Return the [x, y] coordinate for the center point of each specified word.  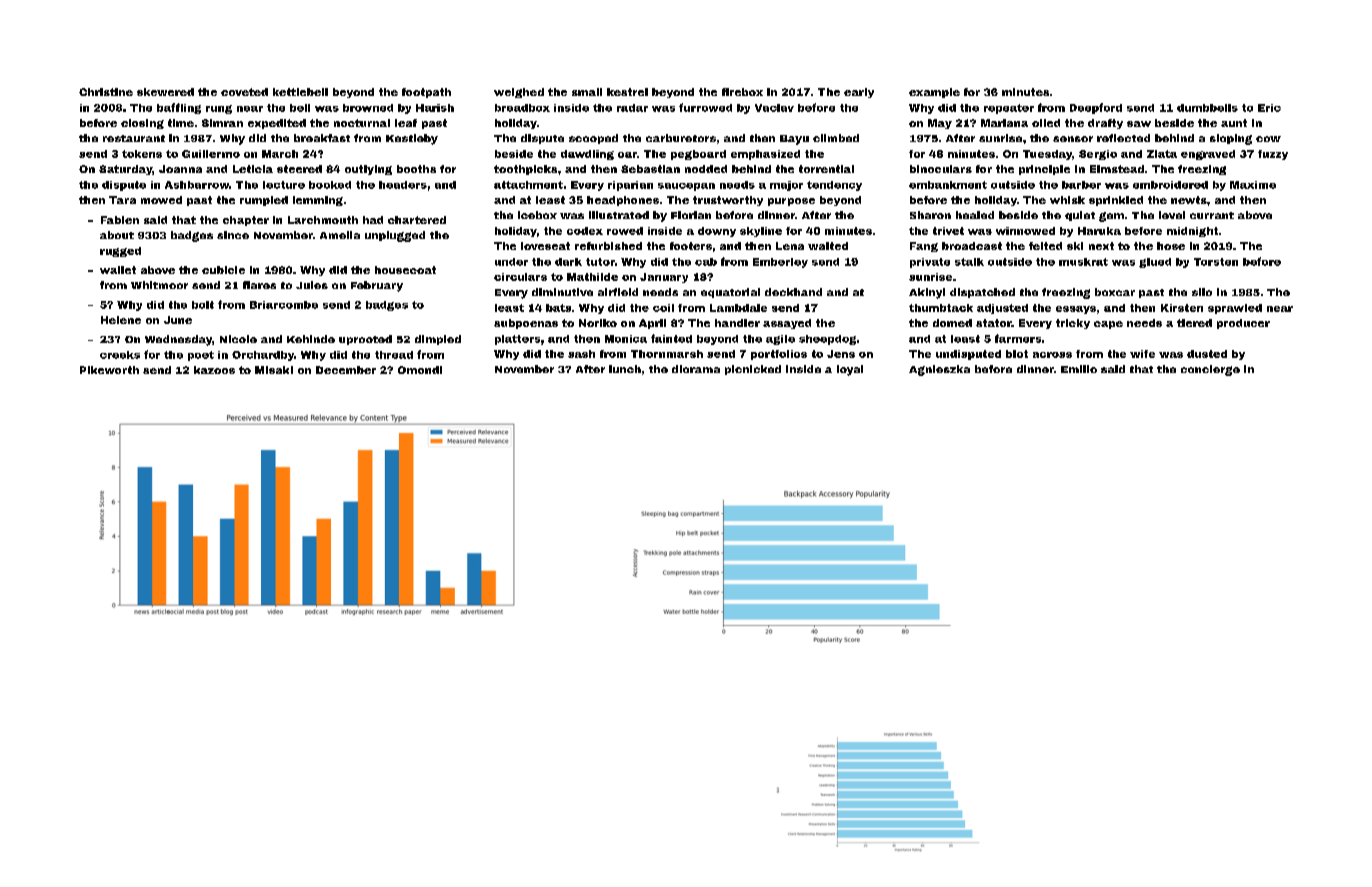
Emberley [780, 263]
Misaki [274, 370]
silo [1202, 292]
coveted [244, 92]
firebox [742, 92]
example [934, 93]
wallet [118, 270]
